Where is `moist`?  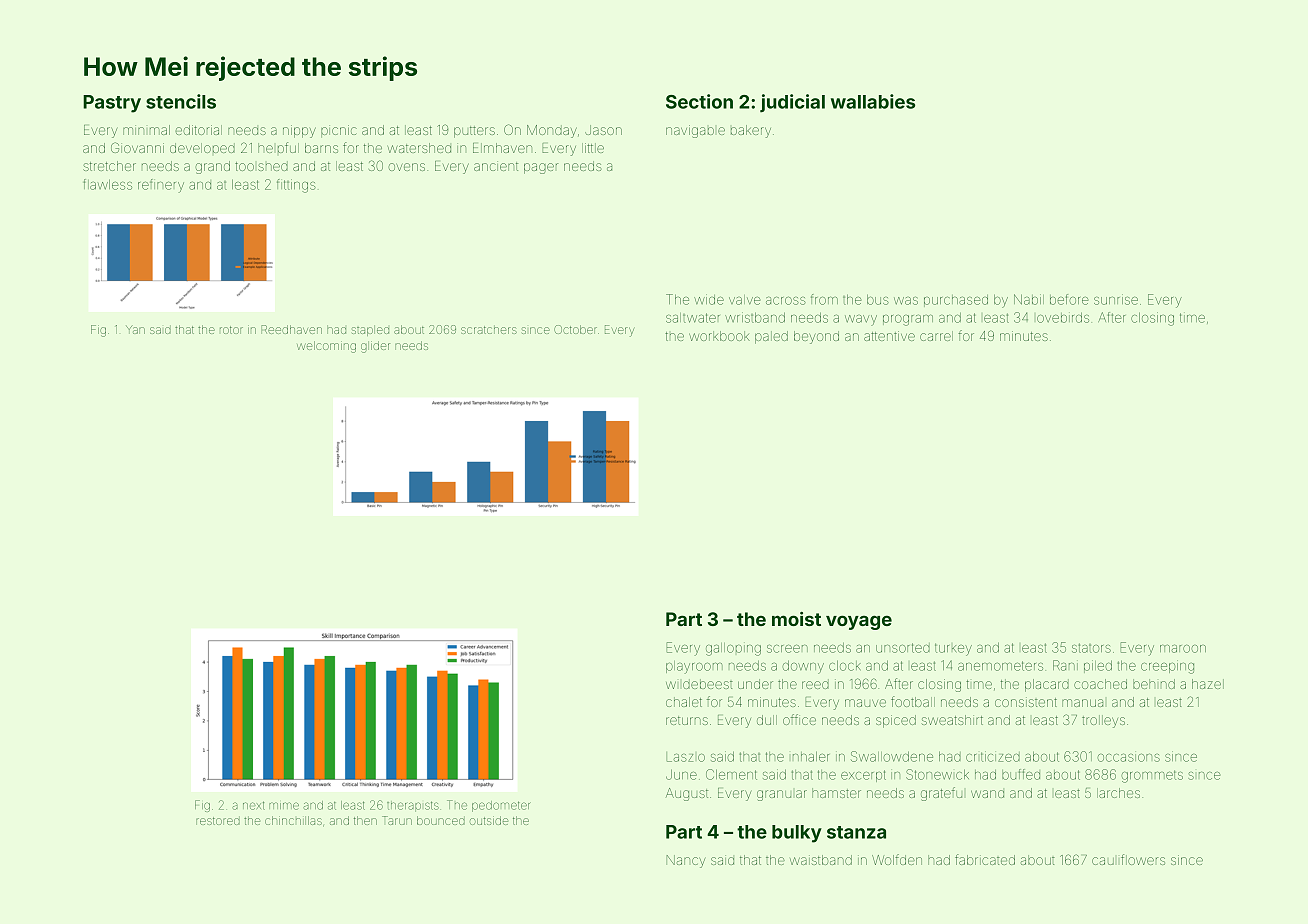 moist is located at coordinates (796, 619).
